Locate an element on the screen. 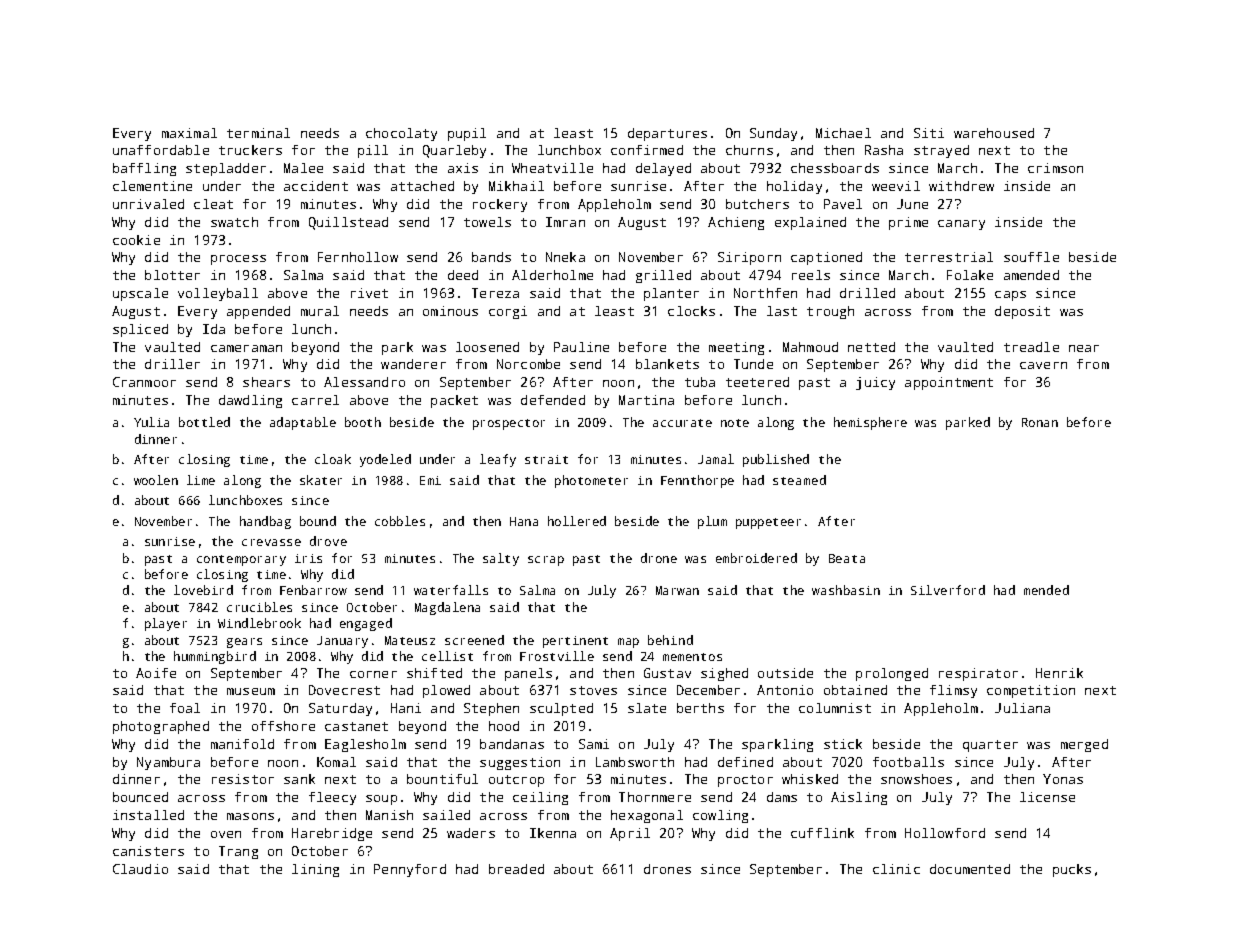  warehoused is located at coordinates (994, 133).
